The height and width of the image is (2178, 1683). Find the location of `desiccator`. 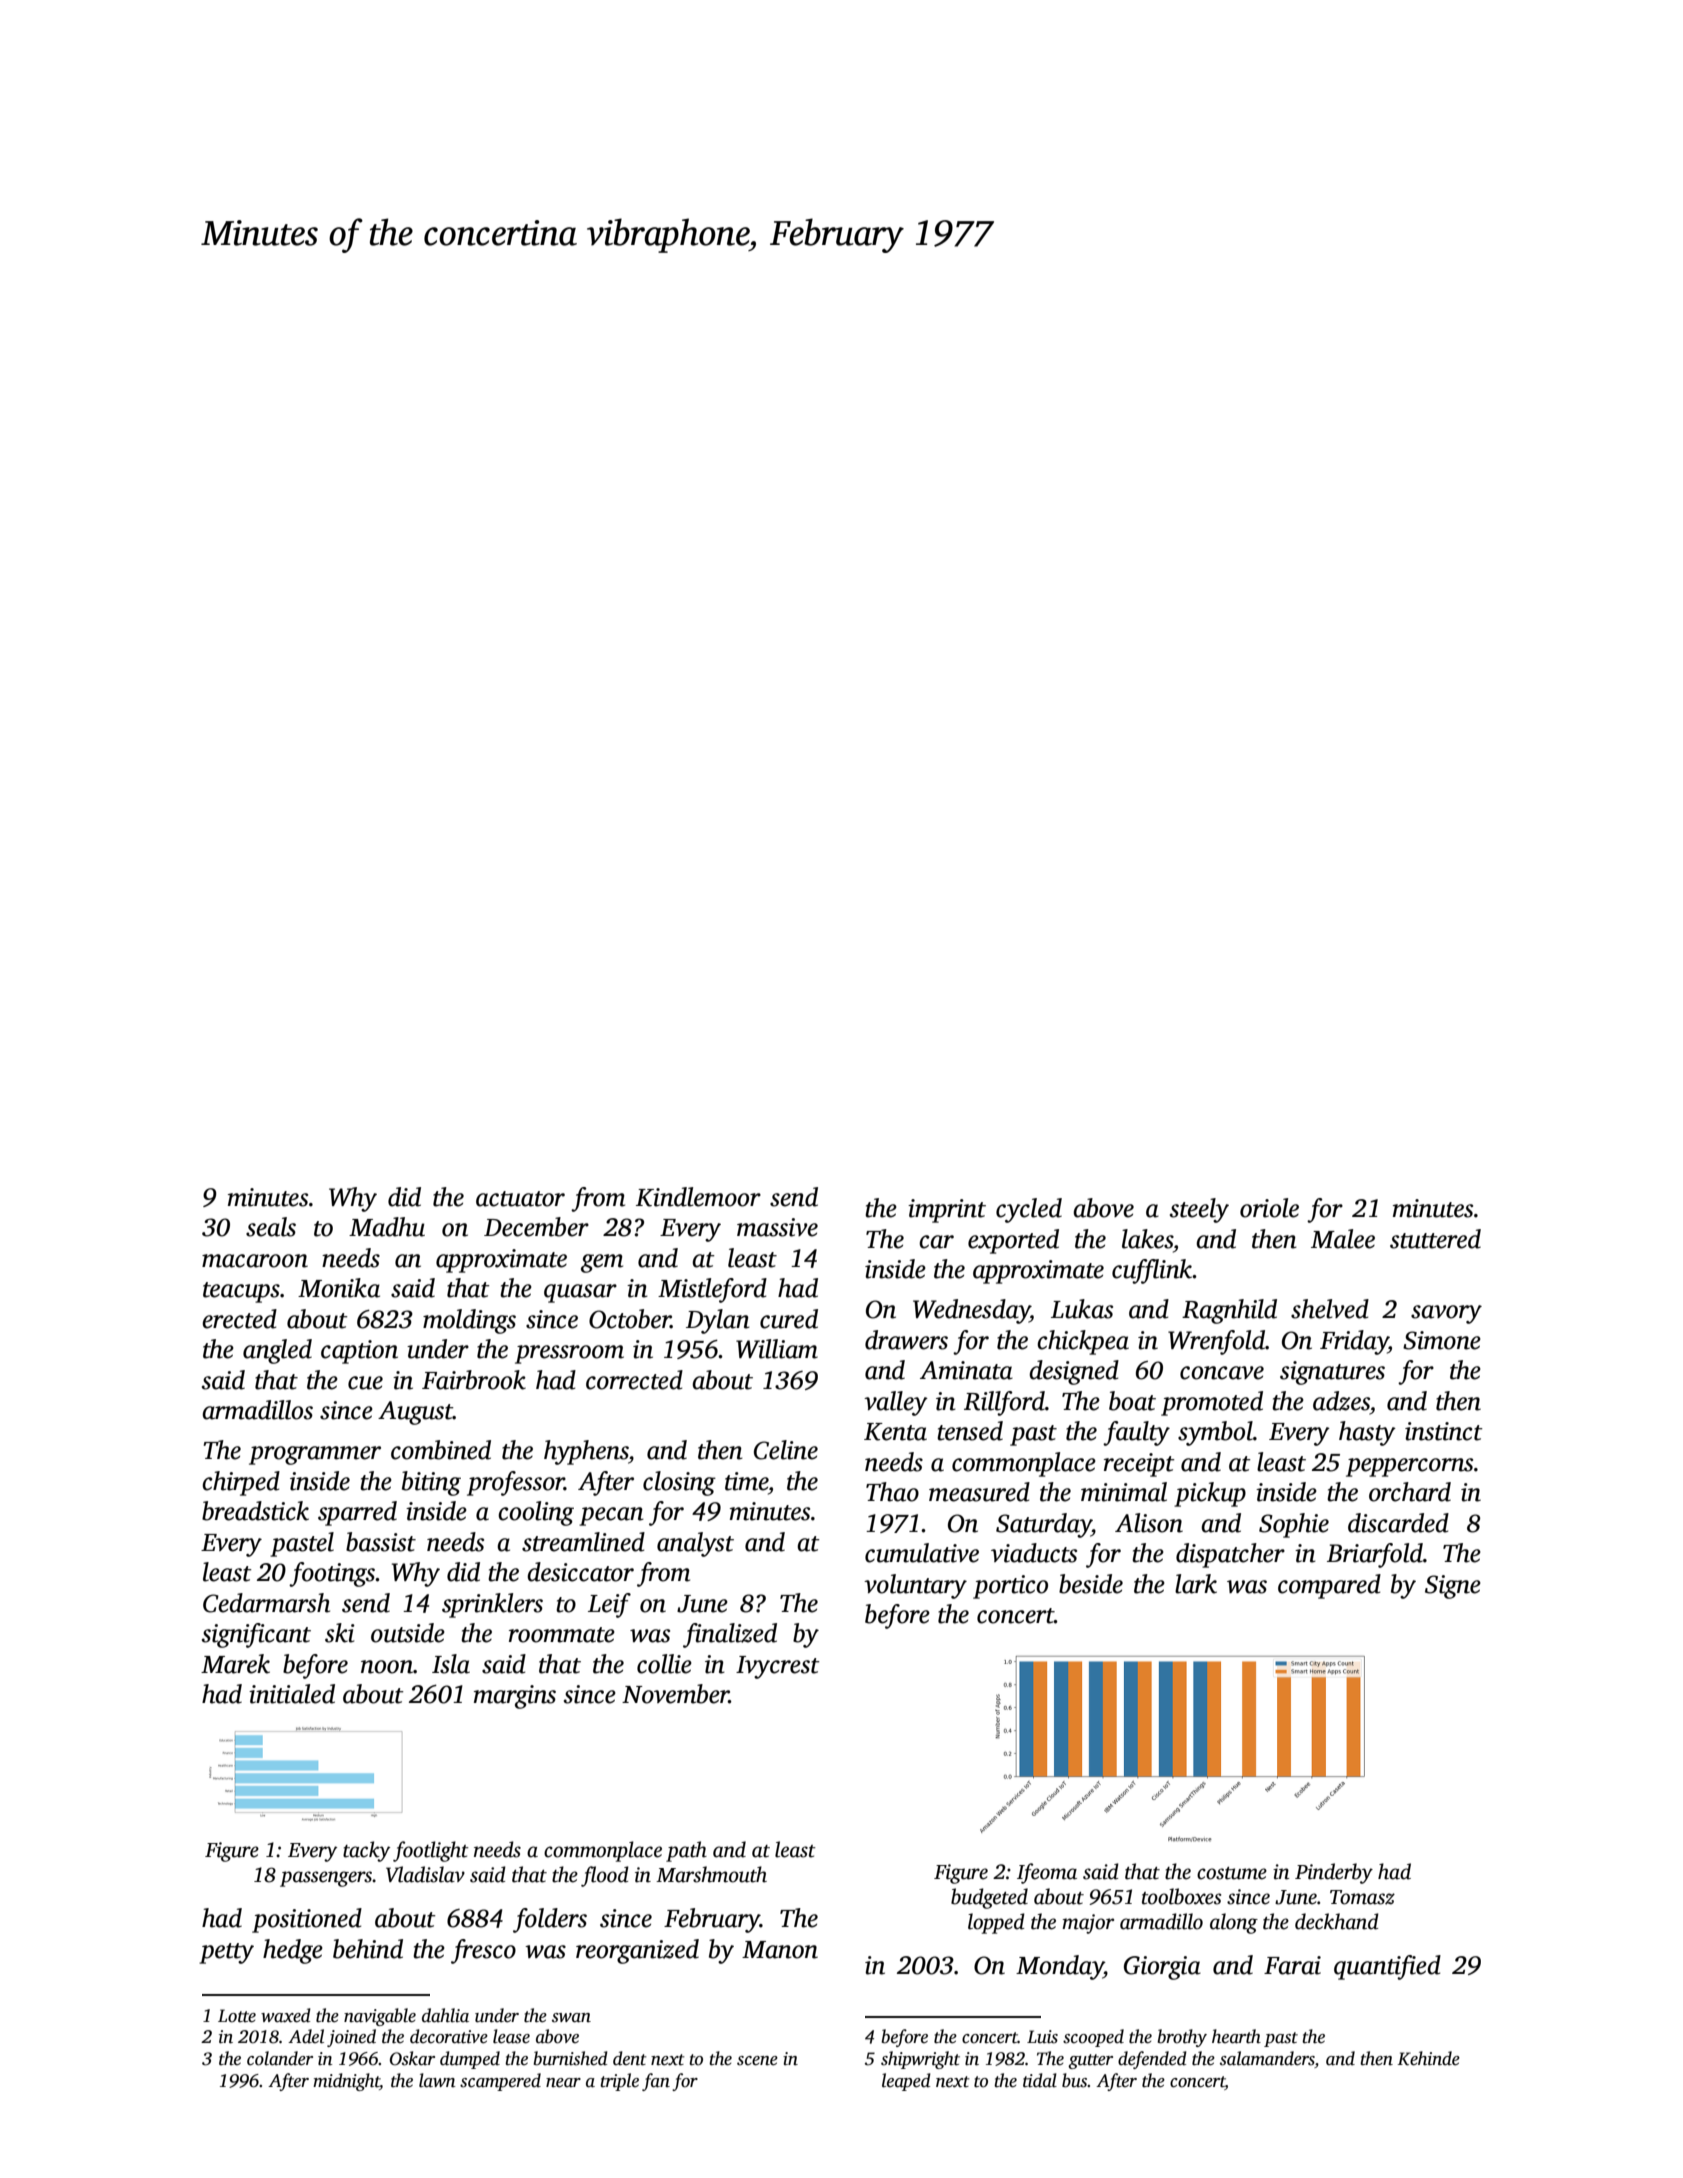

desiccator is located at coordinates (580, 1572).
